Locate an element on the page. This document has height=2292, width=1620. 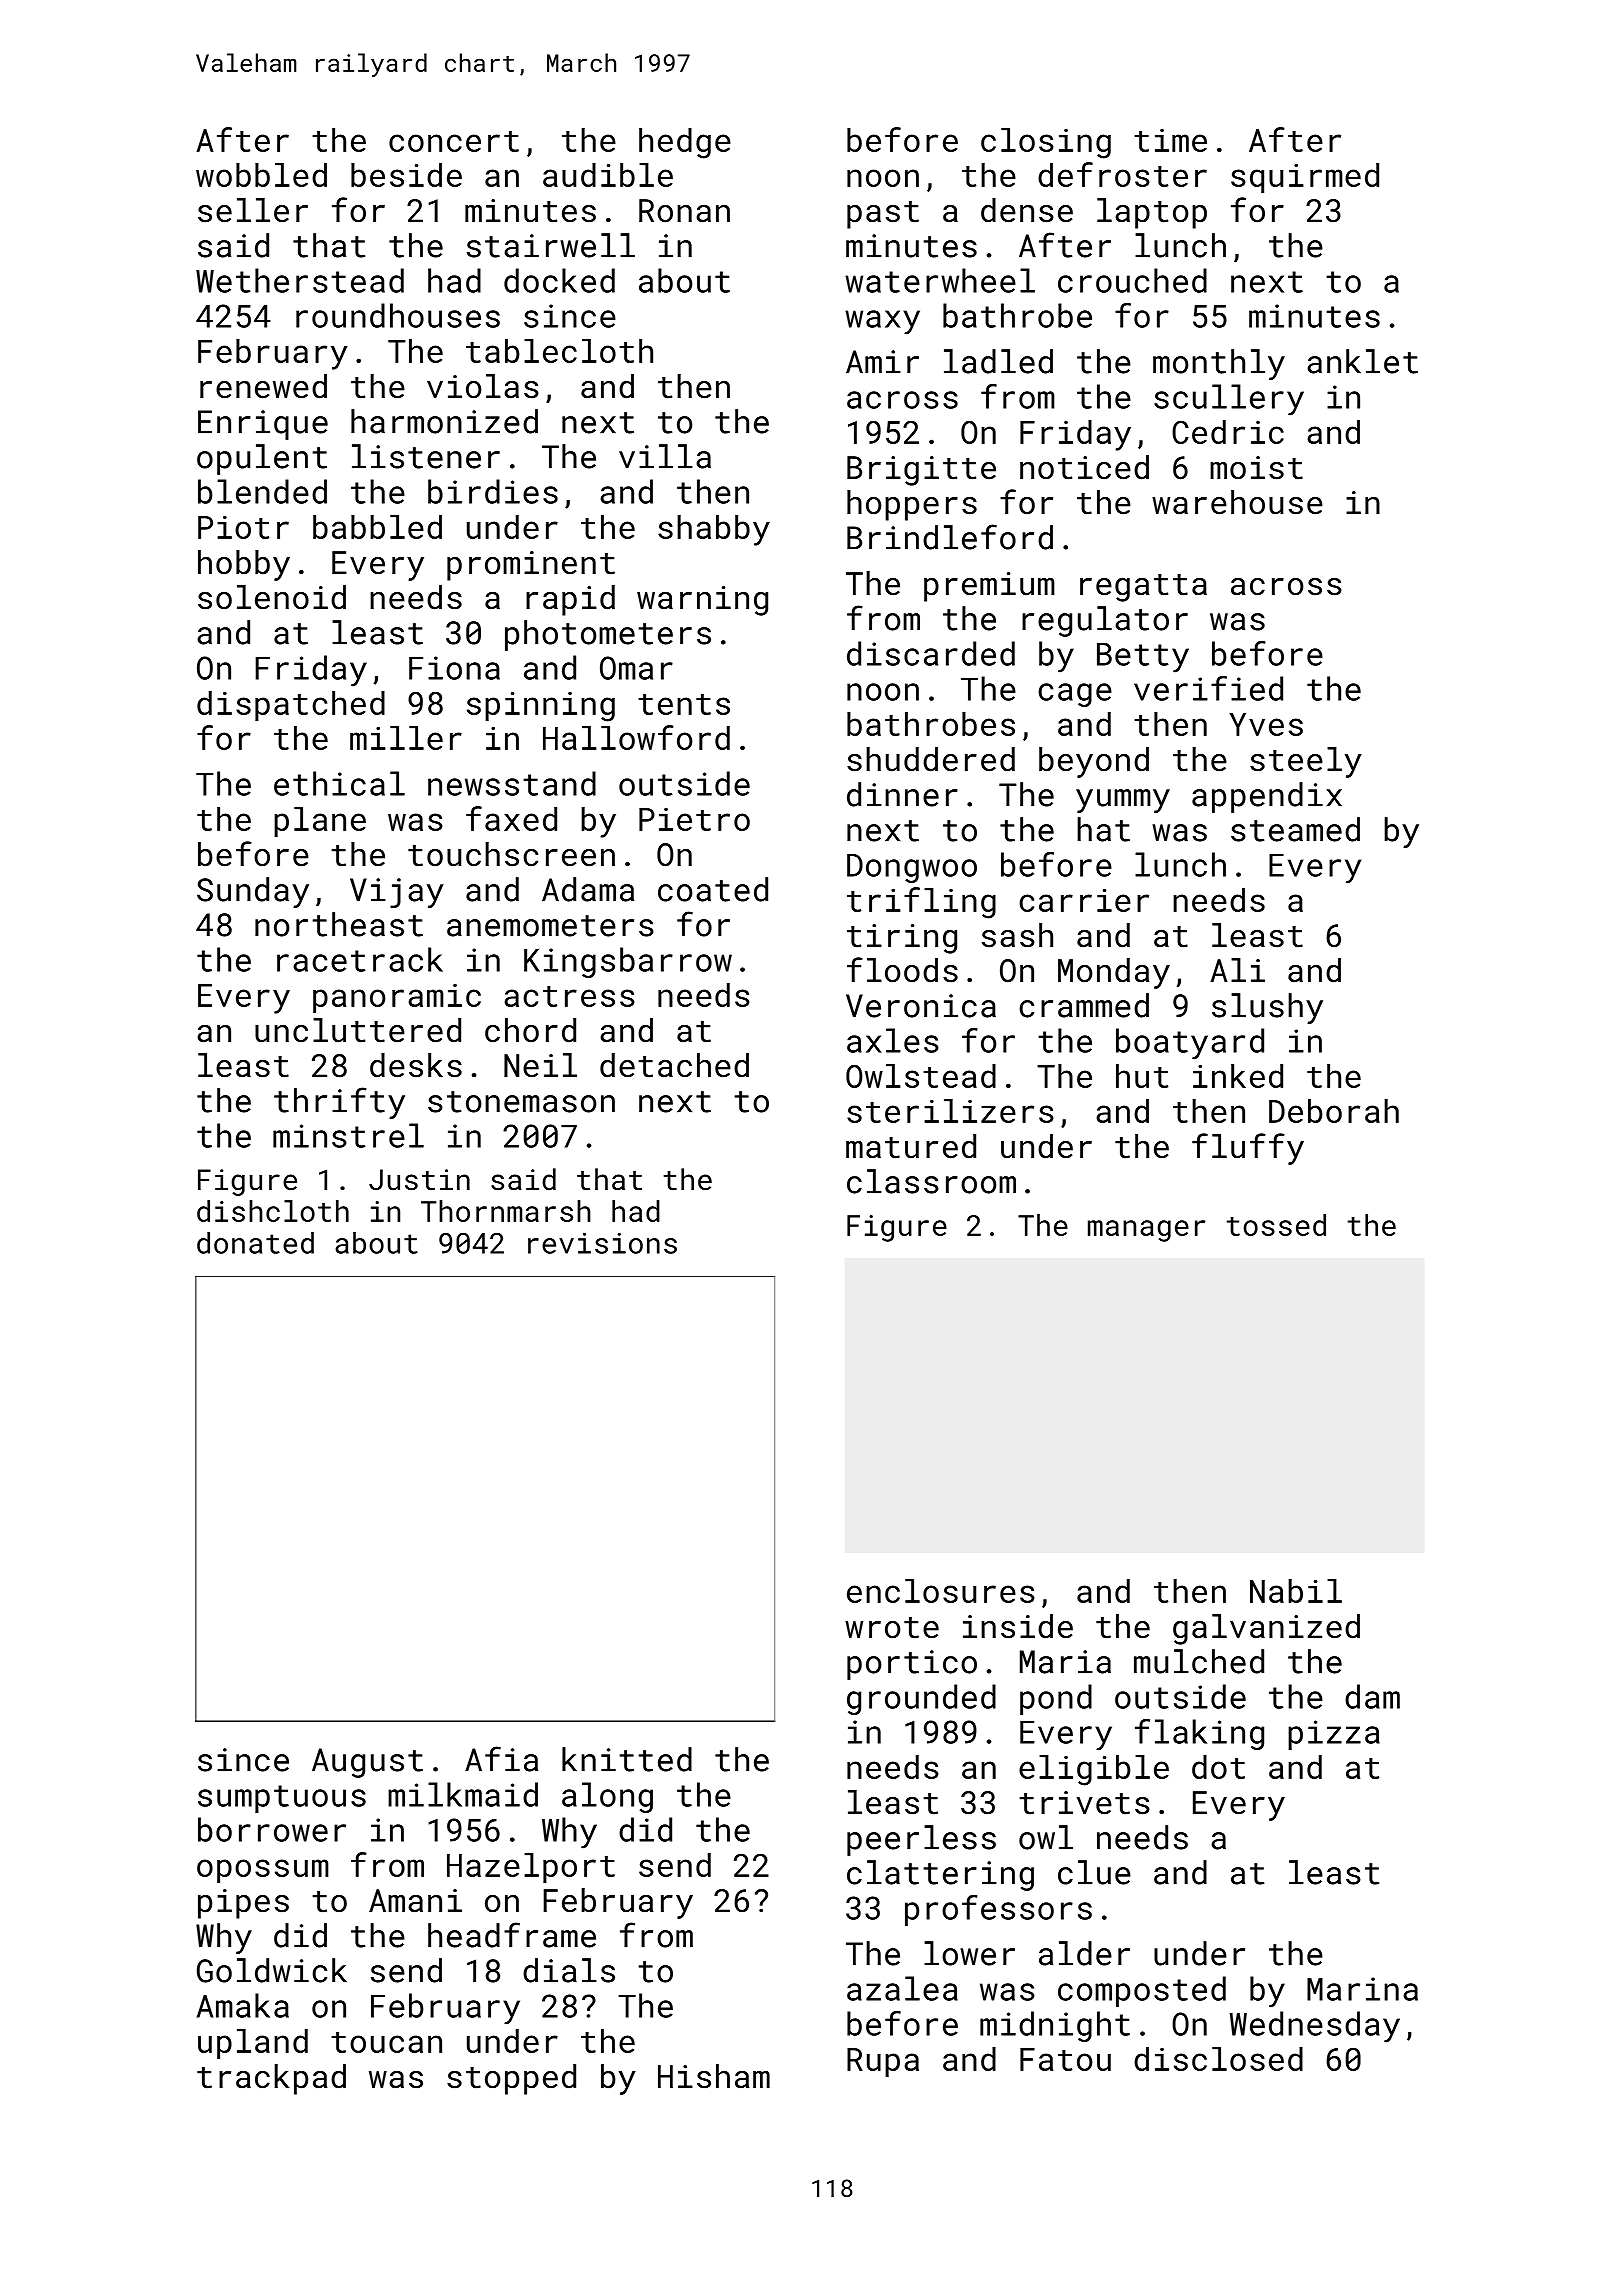
anklet is located at coordinates (1362, 361).
